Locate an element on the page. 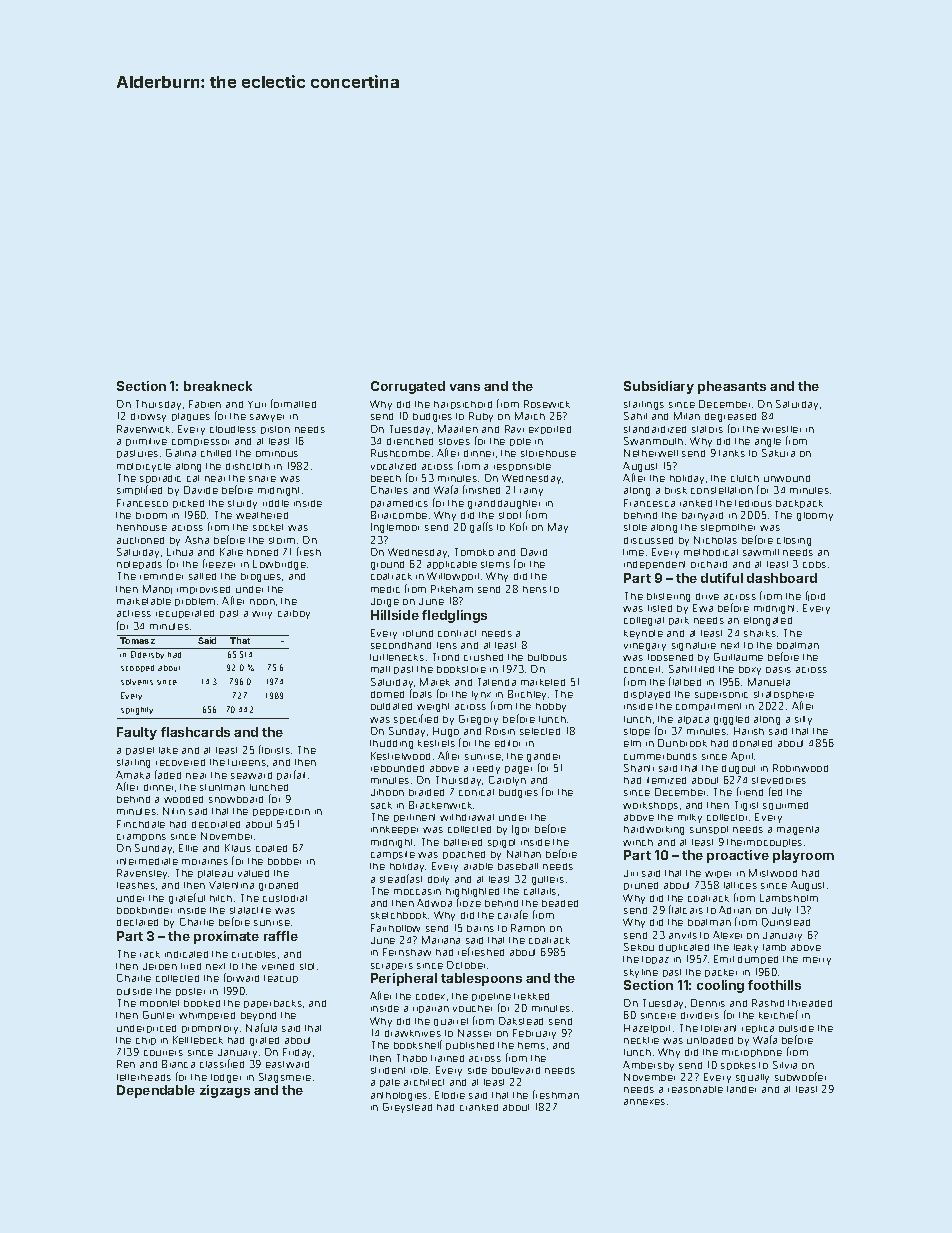  Dependable is located at coordinates (156, 1091).
